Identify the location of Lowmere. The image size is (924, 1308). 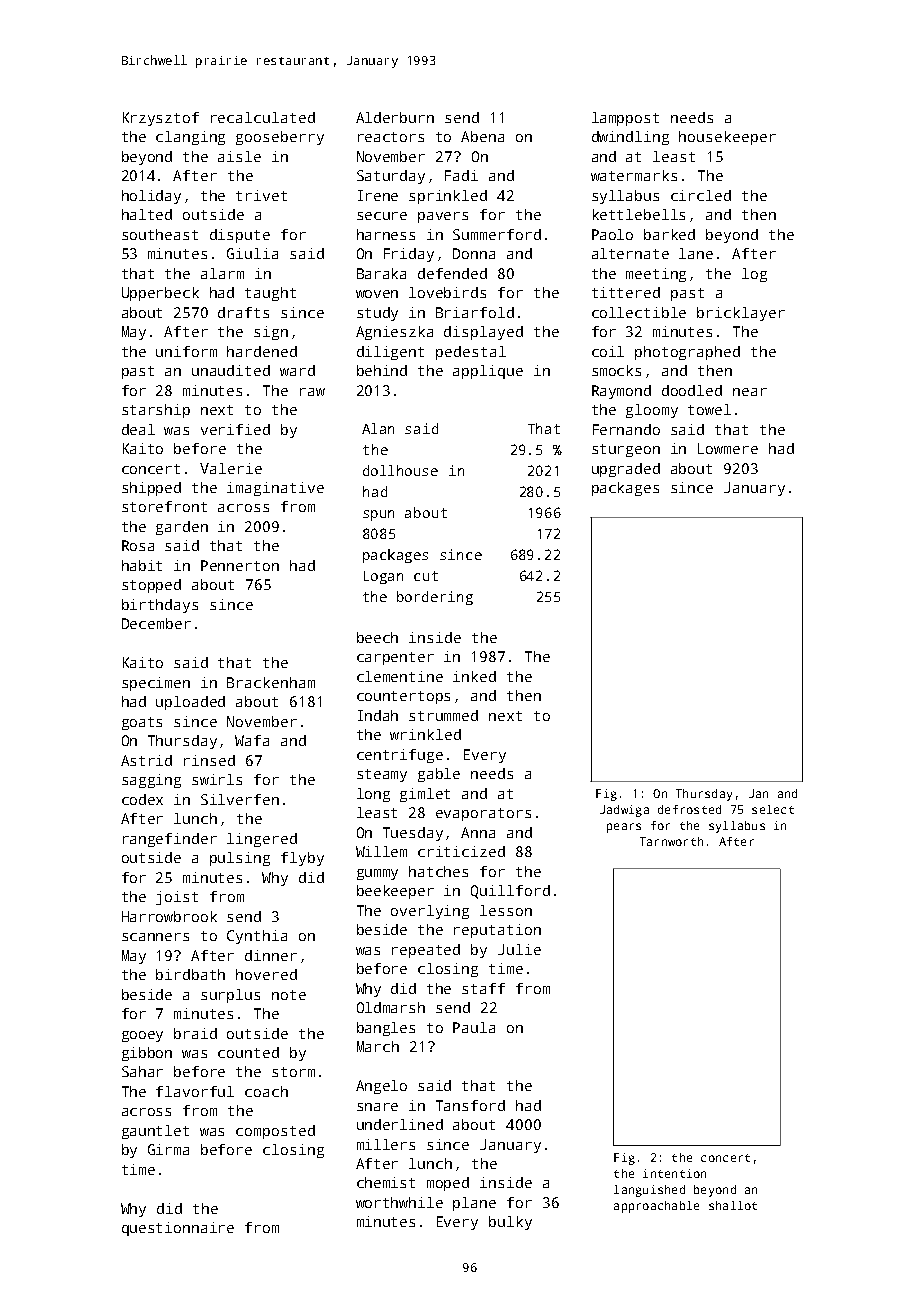
(728, 448).
